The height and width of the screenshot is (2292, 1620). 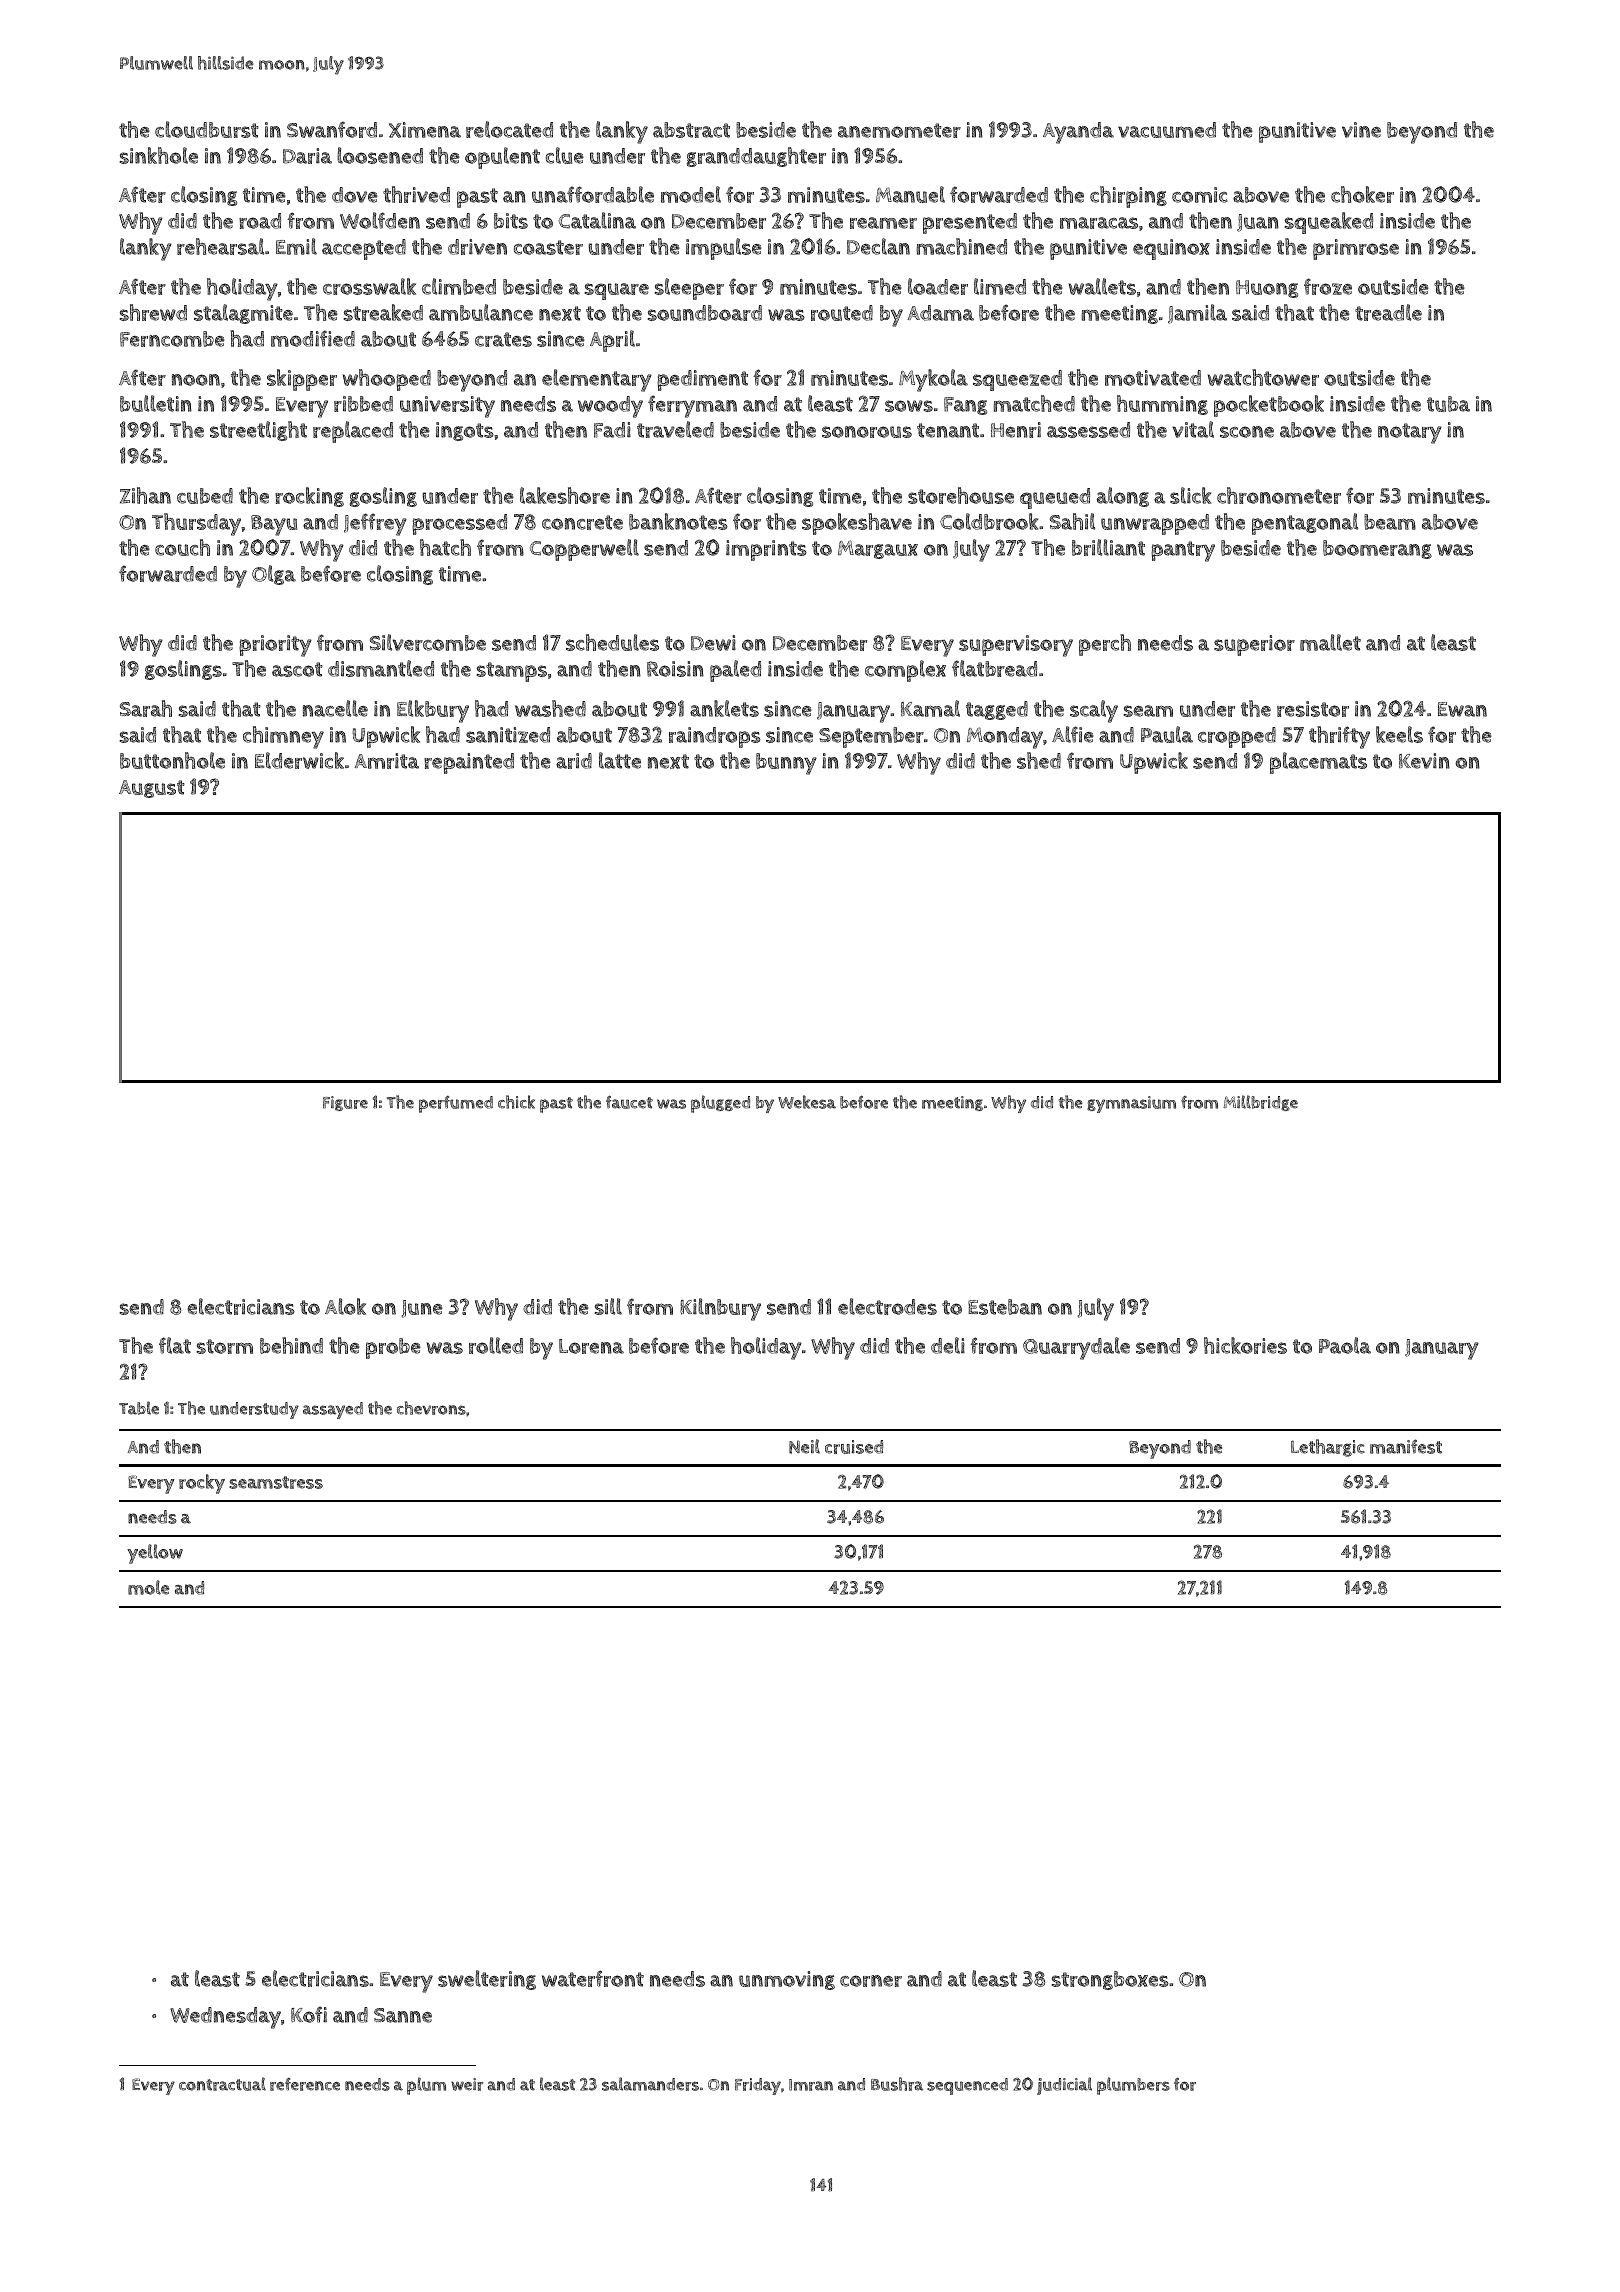 What do you see at coordinates (467, 2084) in the screenshot?
I see `weir` at bounding box center [467, 2084].
